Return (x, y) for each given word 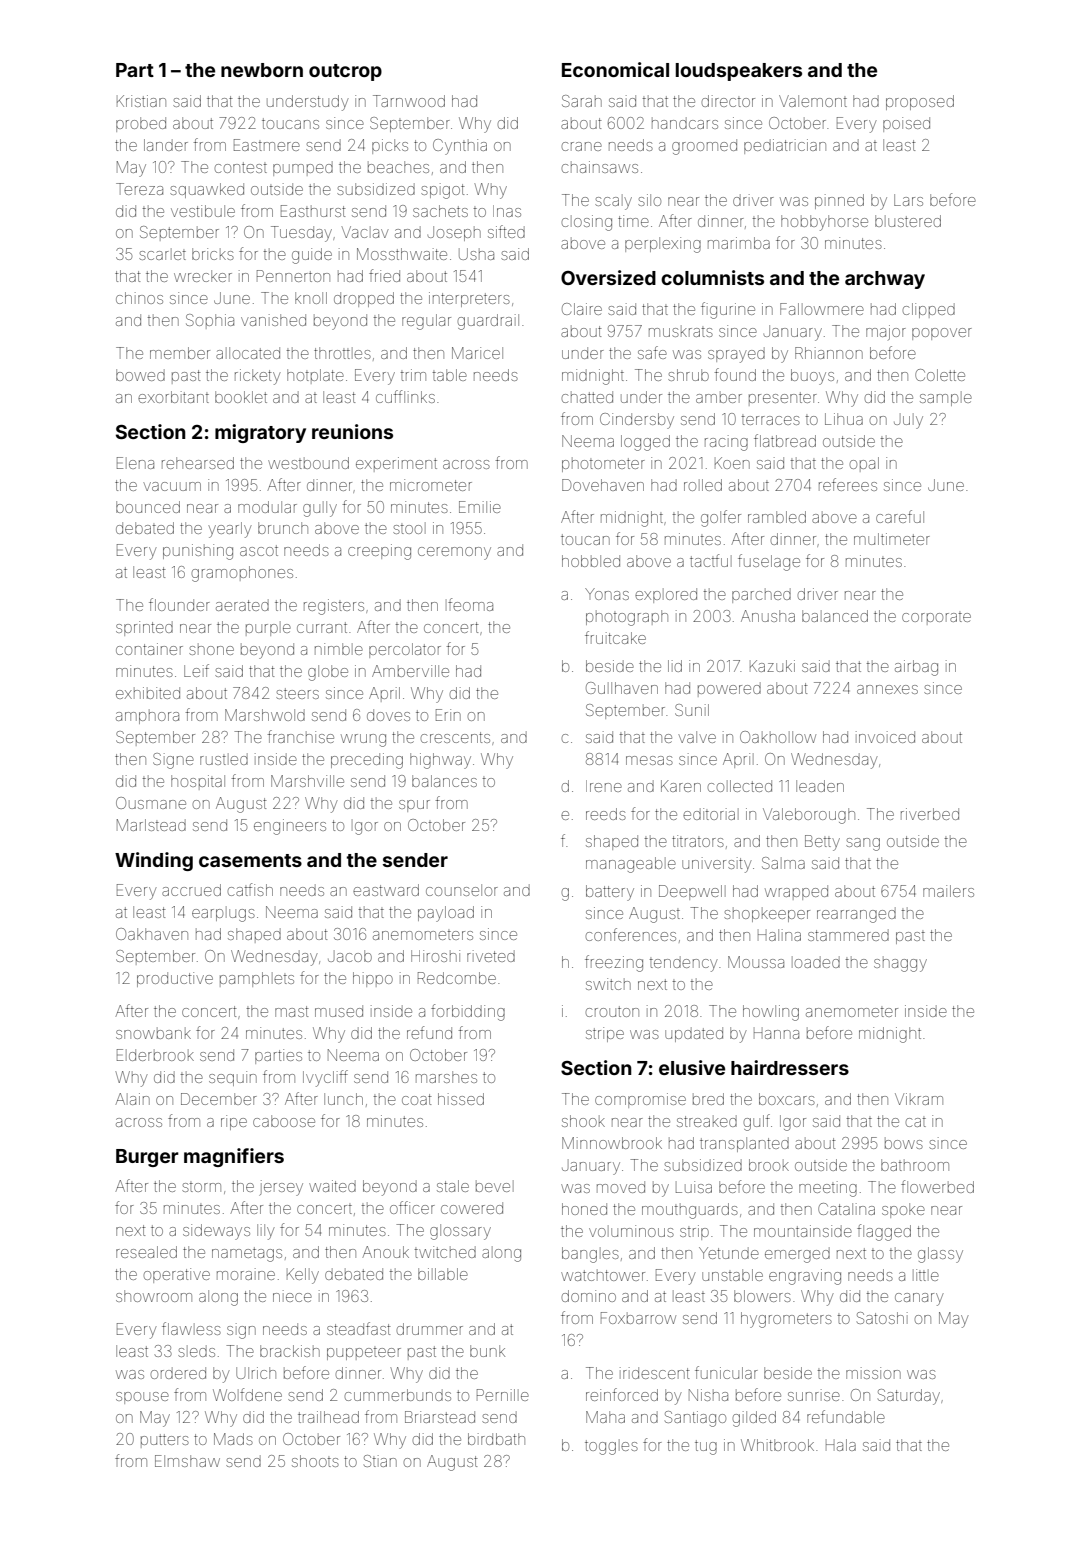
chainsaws (600, 167)
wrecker (203, 276)
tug (706, 1447)
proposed (920, 102)
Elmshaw (187, 1461)
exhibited (148, 693)
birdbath (496, 1439)
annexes (887, 689)
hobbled (591, 561)
